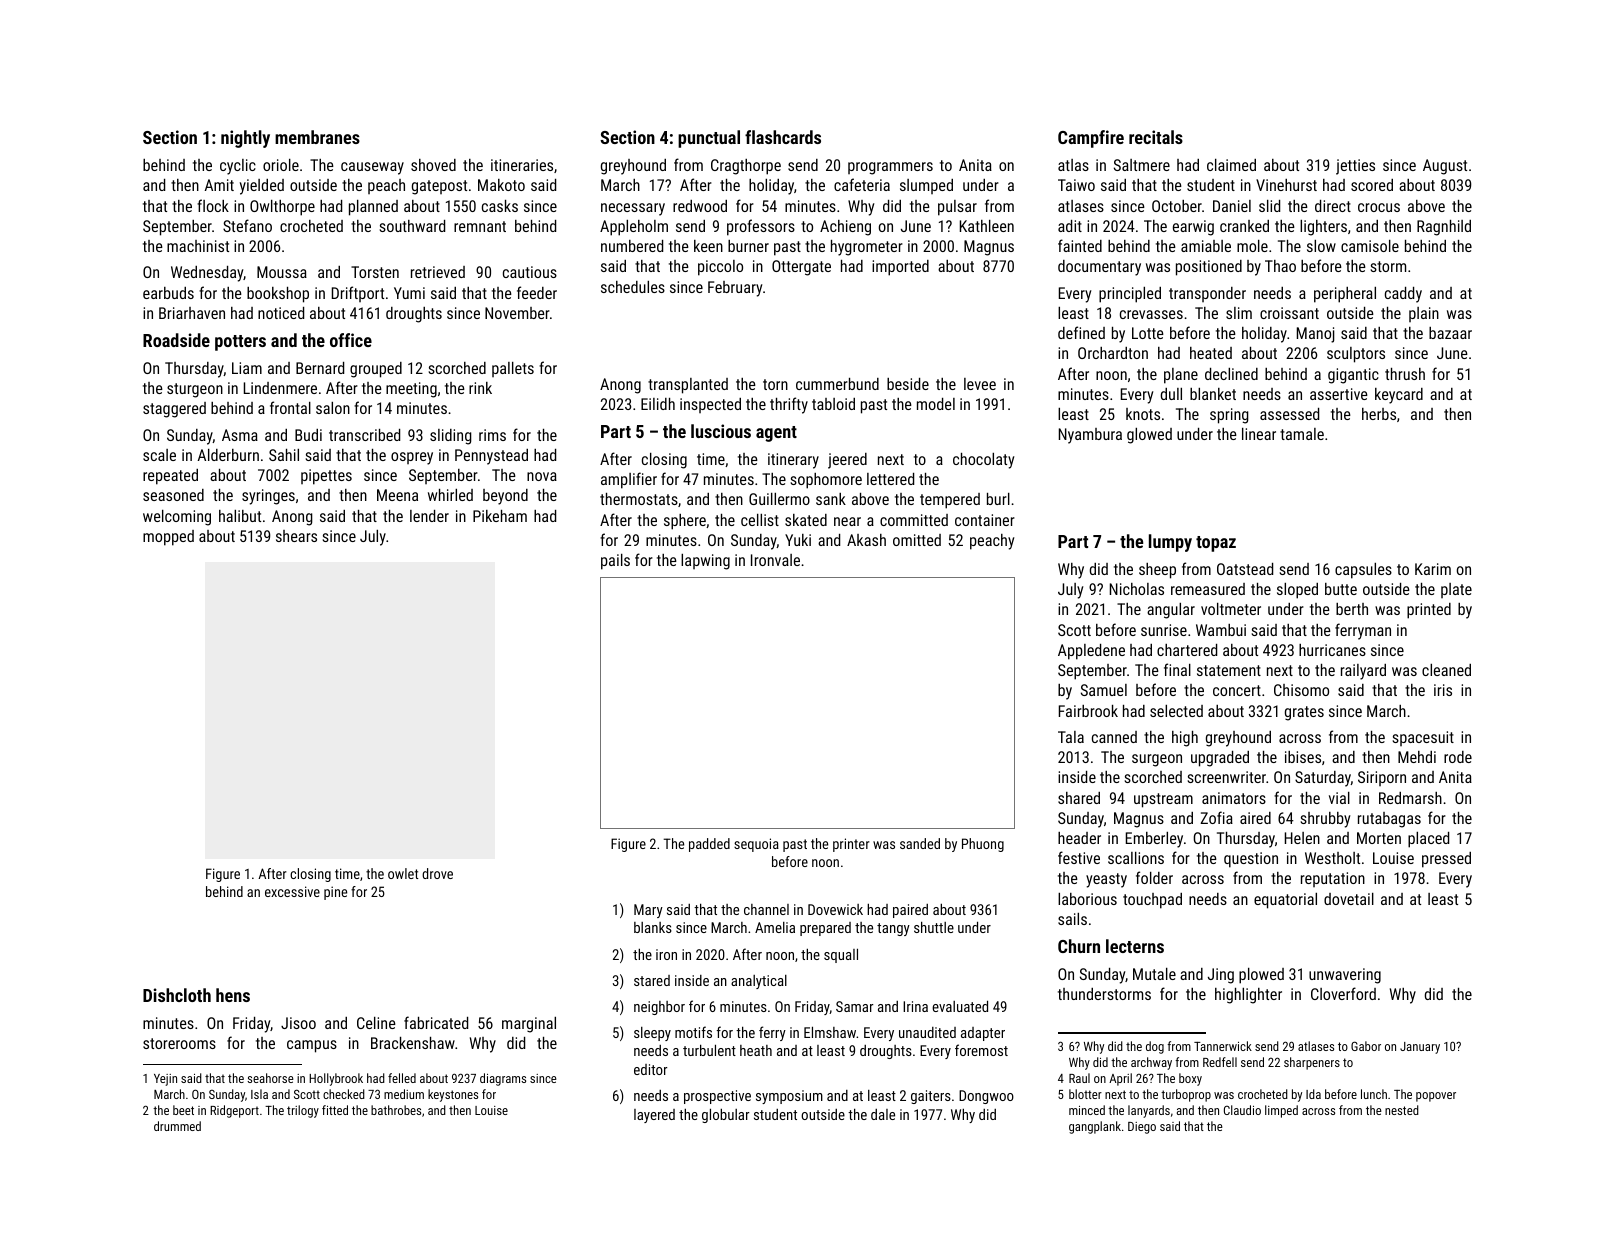 The height and width of the screenshot is (1248, 1615). I want to click on hens, so click(233, 995).
